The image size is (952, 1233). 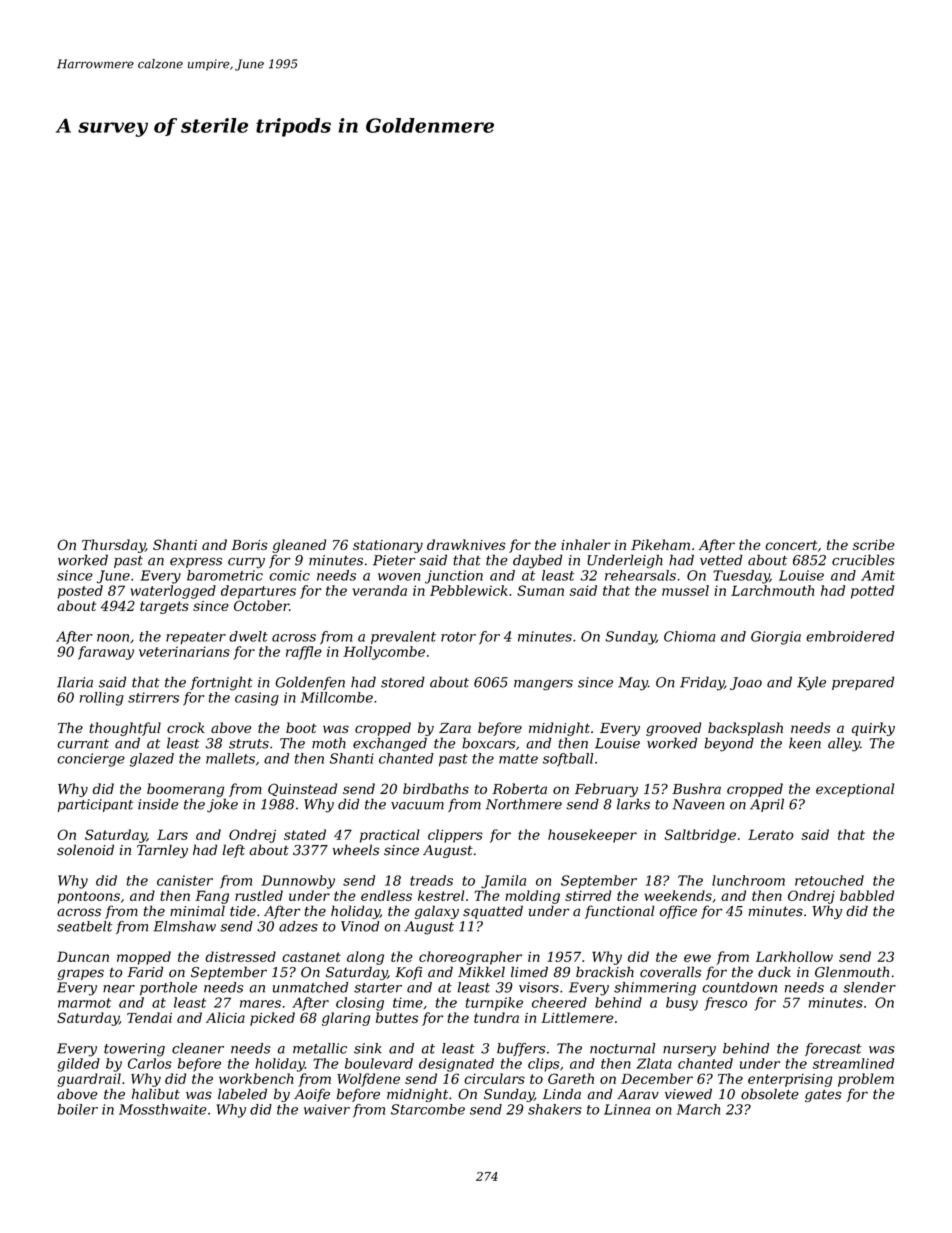 What do you see at coordinates (198, 1048) in the screenshot?
I see `cleaner` at bounding box center [198, 1048].
